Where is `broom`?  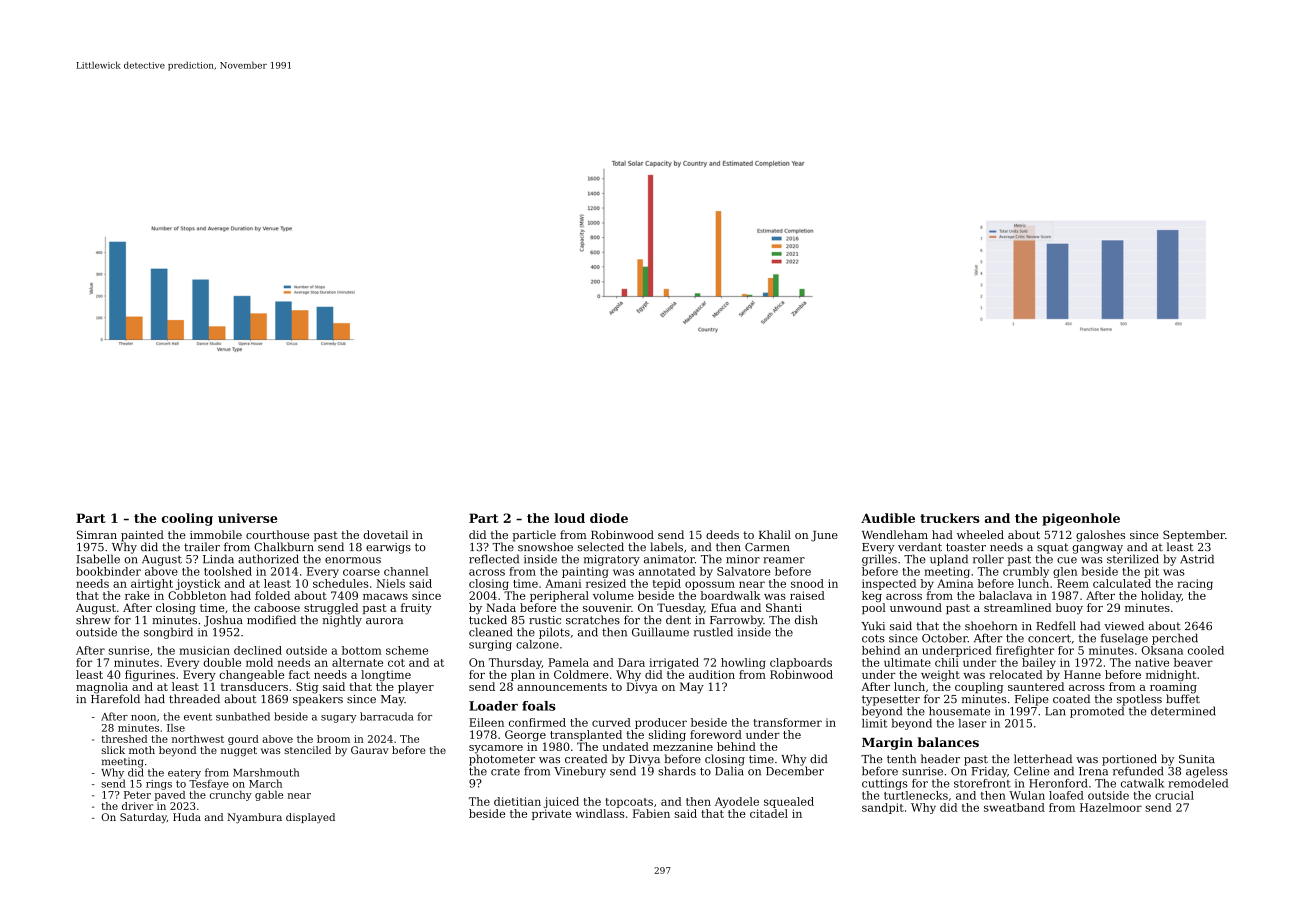
broom is located at coordinates (333, 739).
